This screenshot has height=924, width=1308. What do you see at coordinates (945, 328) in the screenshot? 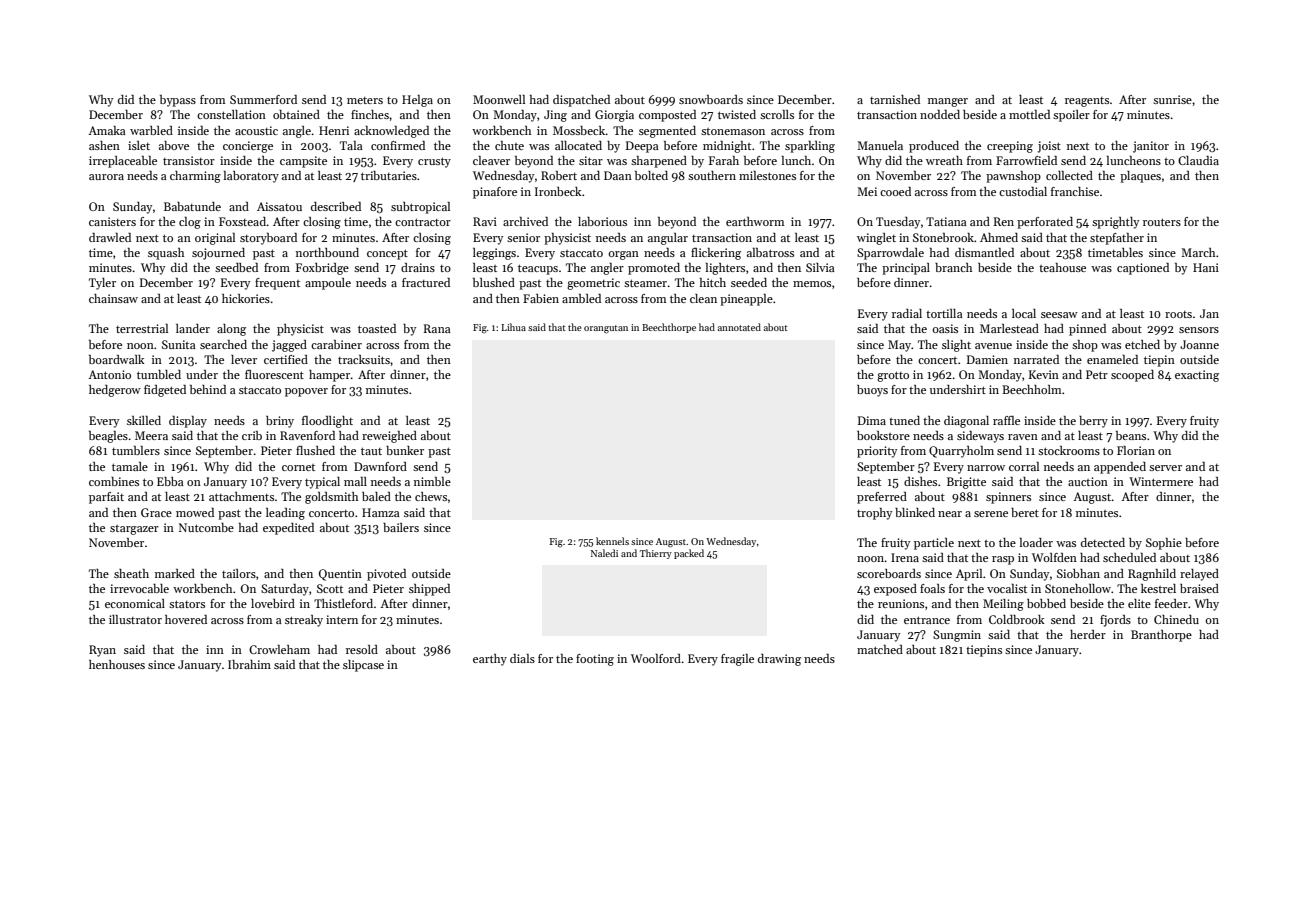
I see `oasis` at bounding box center [945, 328].
